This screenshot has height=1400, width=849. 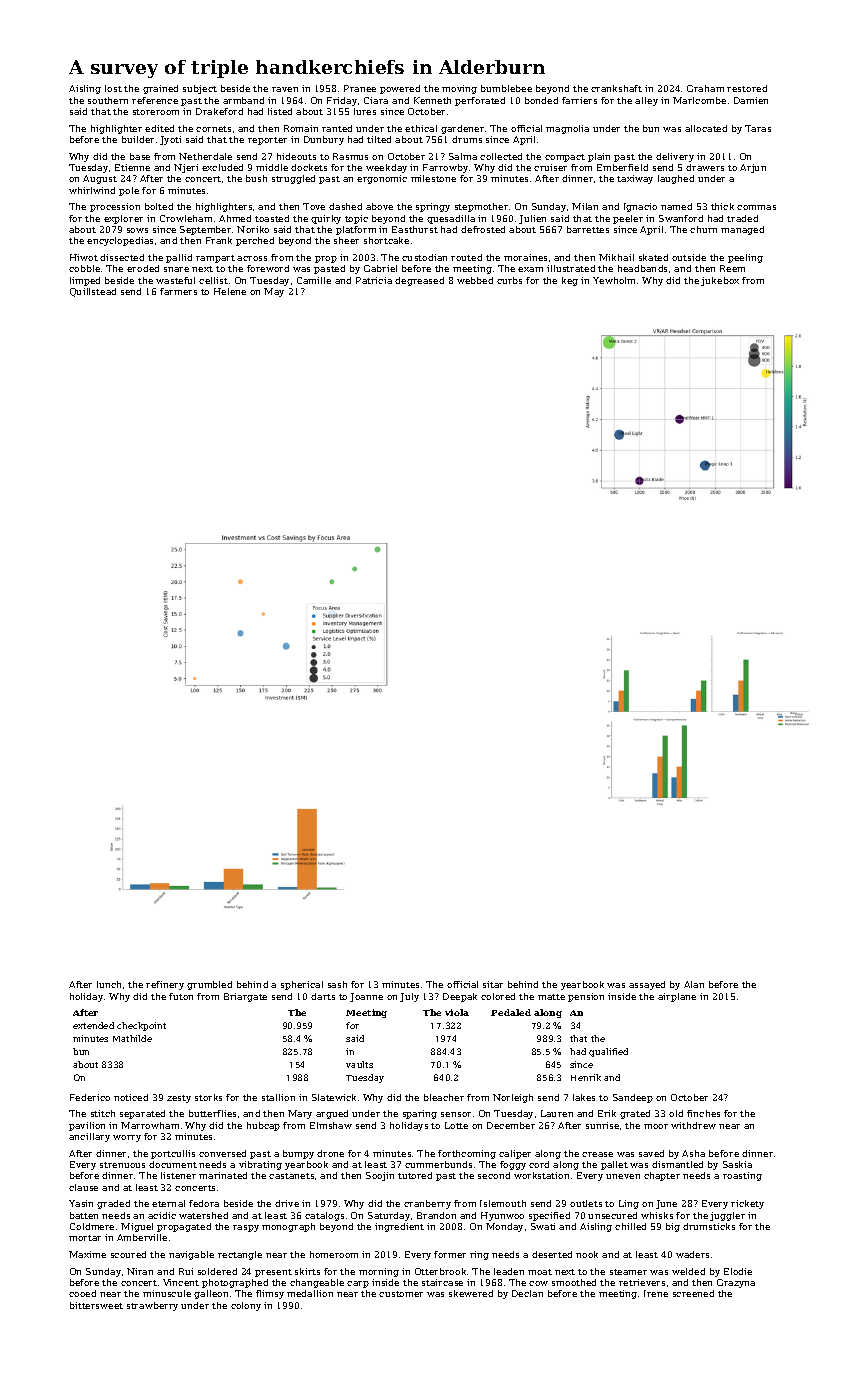 I want to click on Alan, so click(x=694, y=984).
